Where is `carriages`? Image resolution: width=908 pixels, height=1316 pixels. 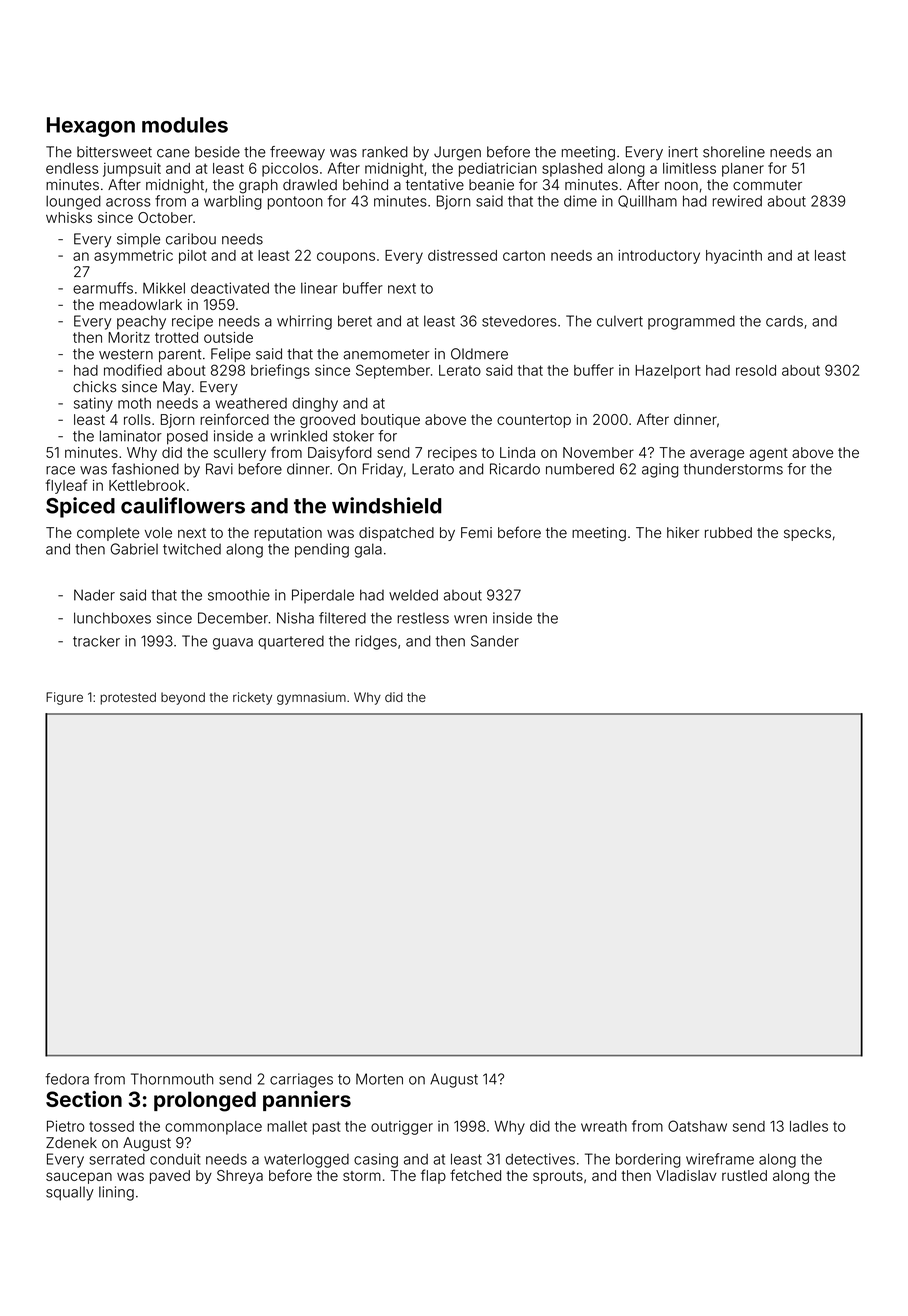 carriages is located at coordinates (301, 1080).
